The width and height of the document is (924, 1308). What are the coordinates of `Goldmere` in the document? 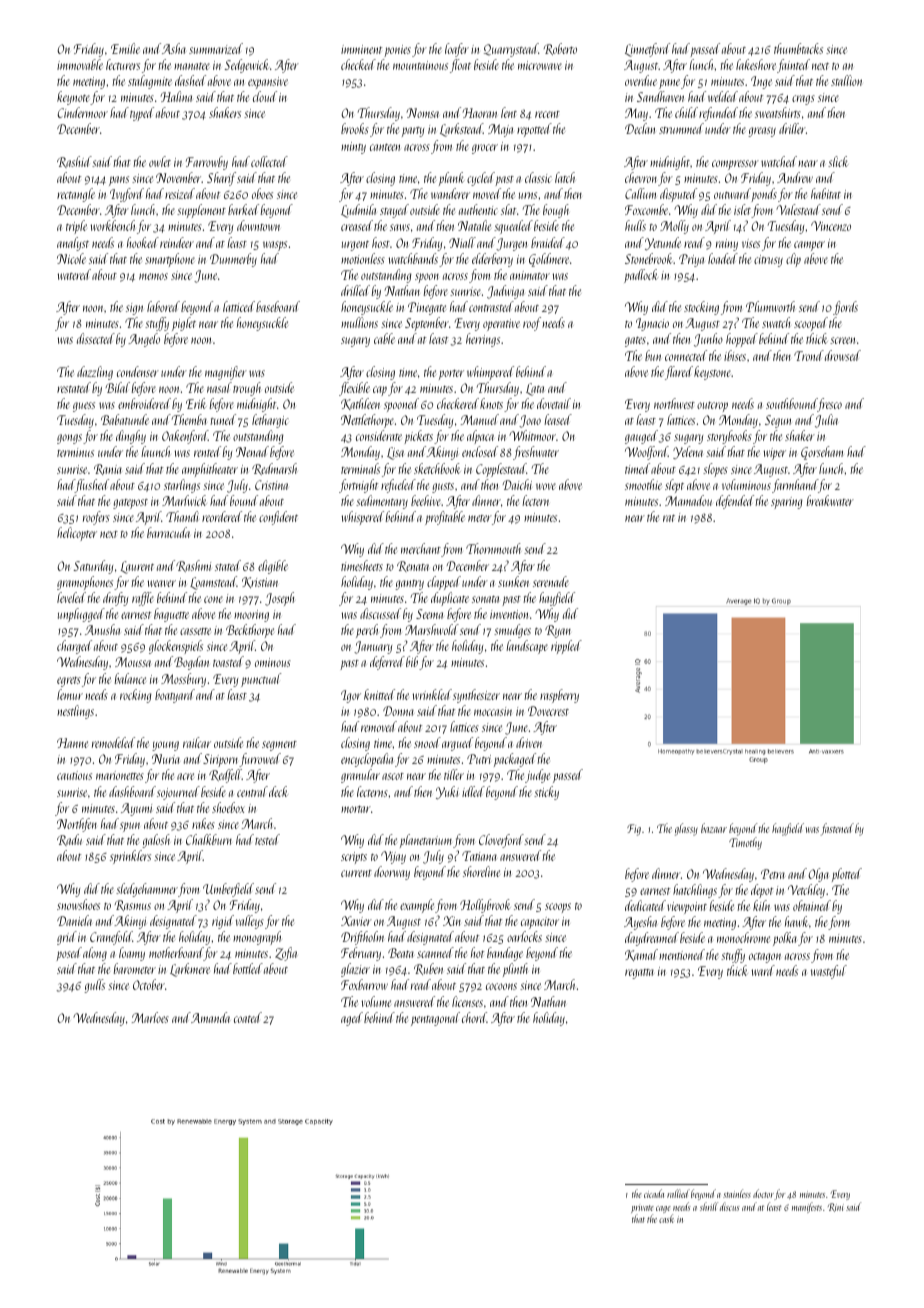 It's located at (549, 260).
